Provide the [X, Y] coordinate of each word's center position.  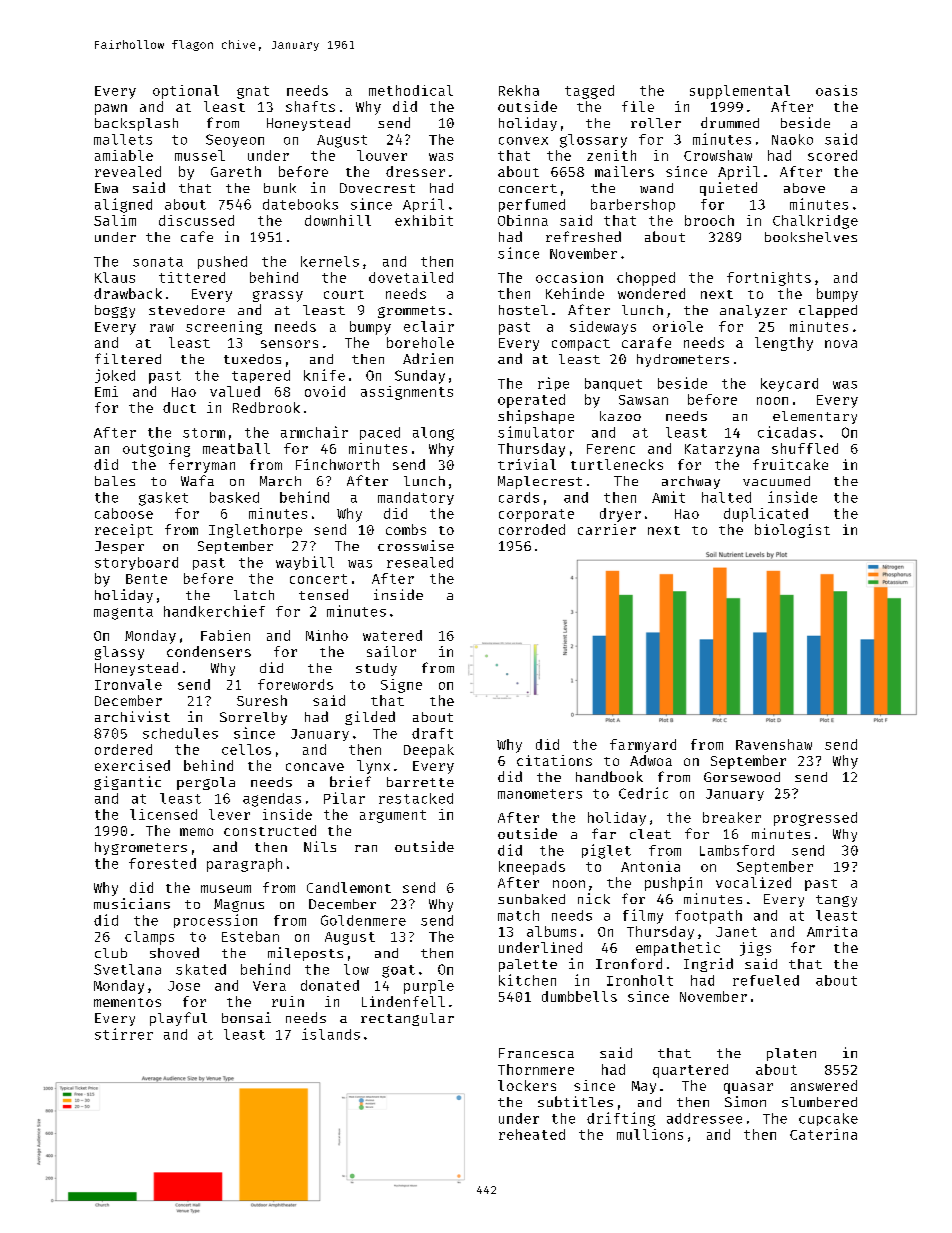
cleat [650, 834]
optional [186, 92]
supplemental [740, 92]
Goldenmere [363, 920]
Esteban [250, 936]
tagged [589, 92]
